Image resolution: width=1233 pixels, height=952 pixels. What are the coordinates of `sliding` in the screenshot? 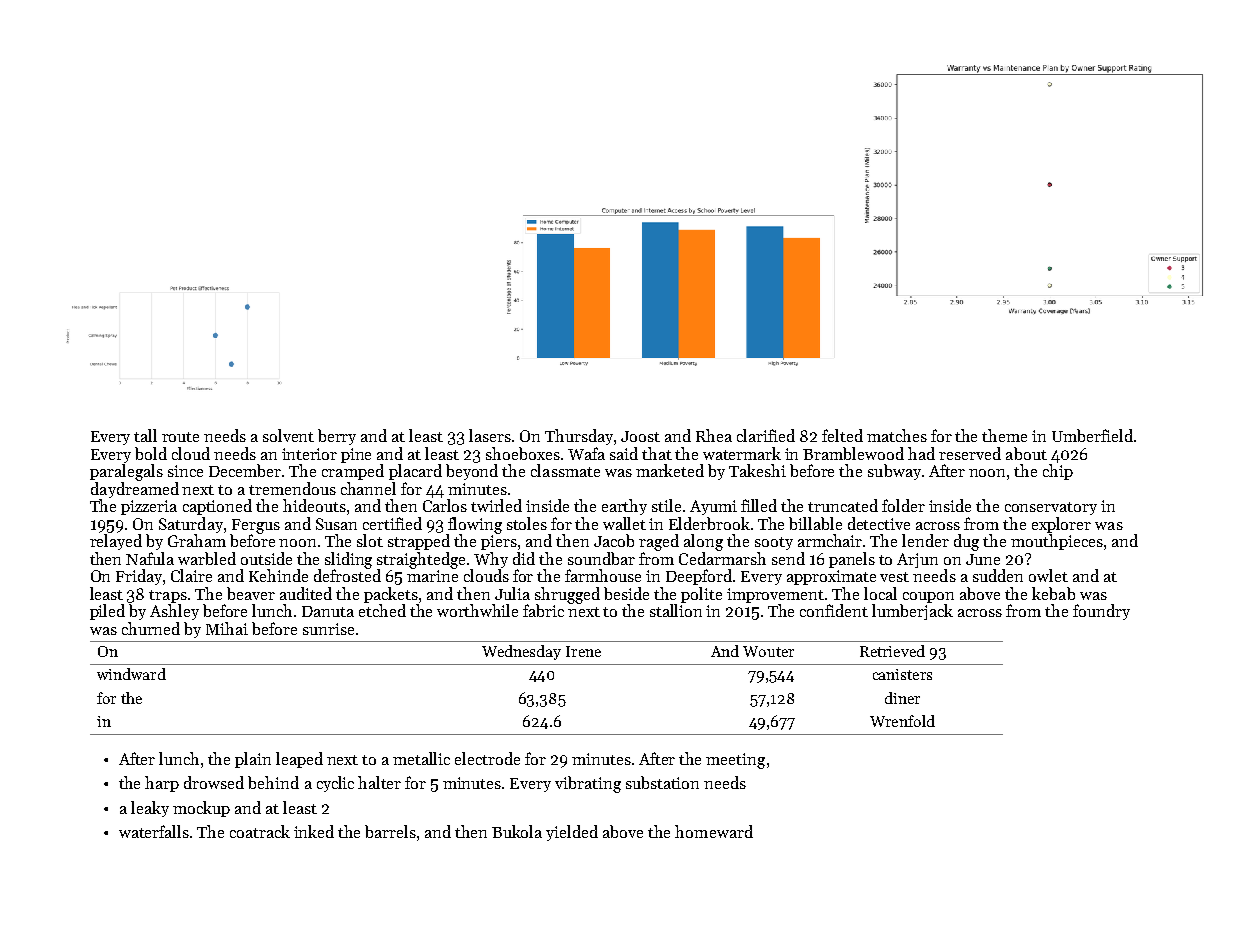 It's located at (348, 560).
